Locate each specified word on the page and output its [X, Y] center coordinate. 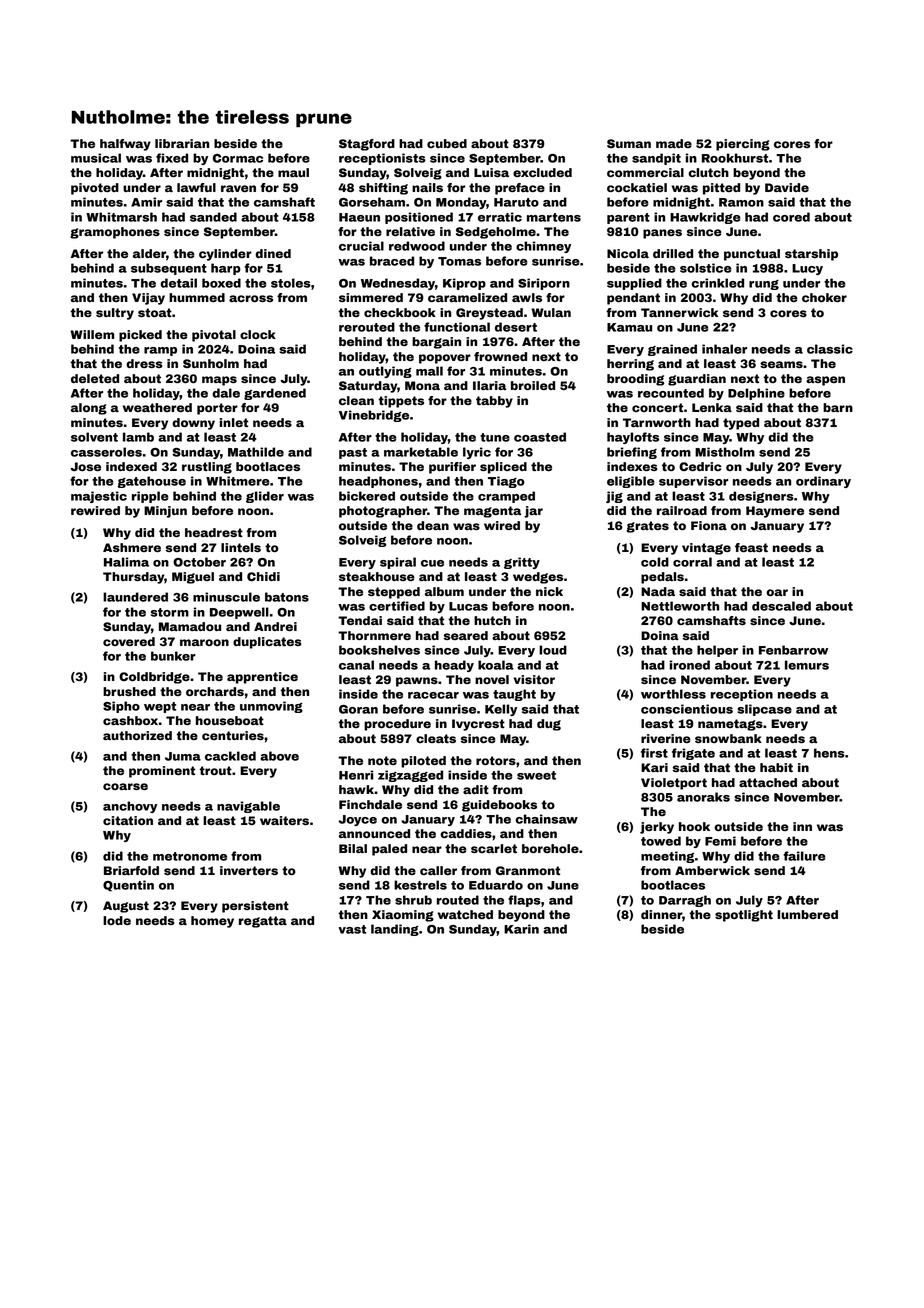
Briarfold [131, 870]
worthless [673, 694]
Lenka [712, 407]
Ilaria [489, 385]
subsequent [169, 269]
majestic [99, 497]
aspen [825, 381]
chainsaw [546, 819]
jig [614, 497]
